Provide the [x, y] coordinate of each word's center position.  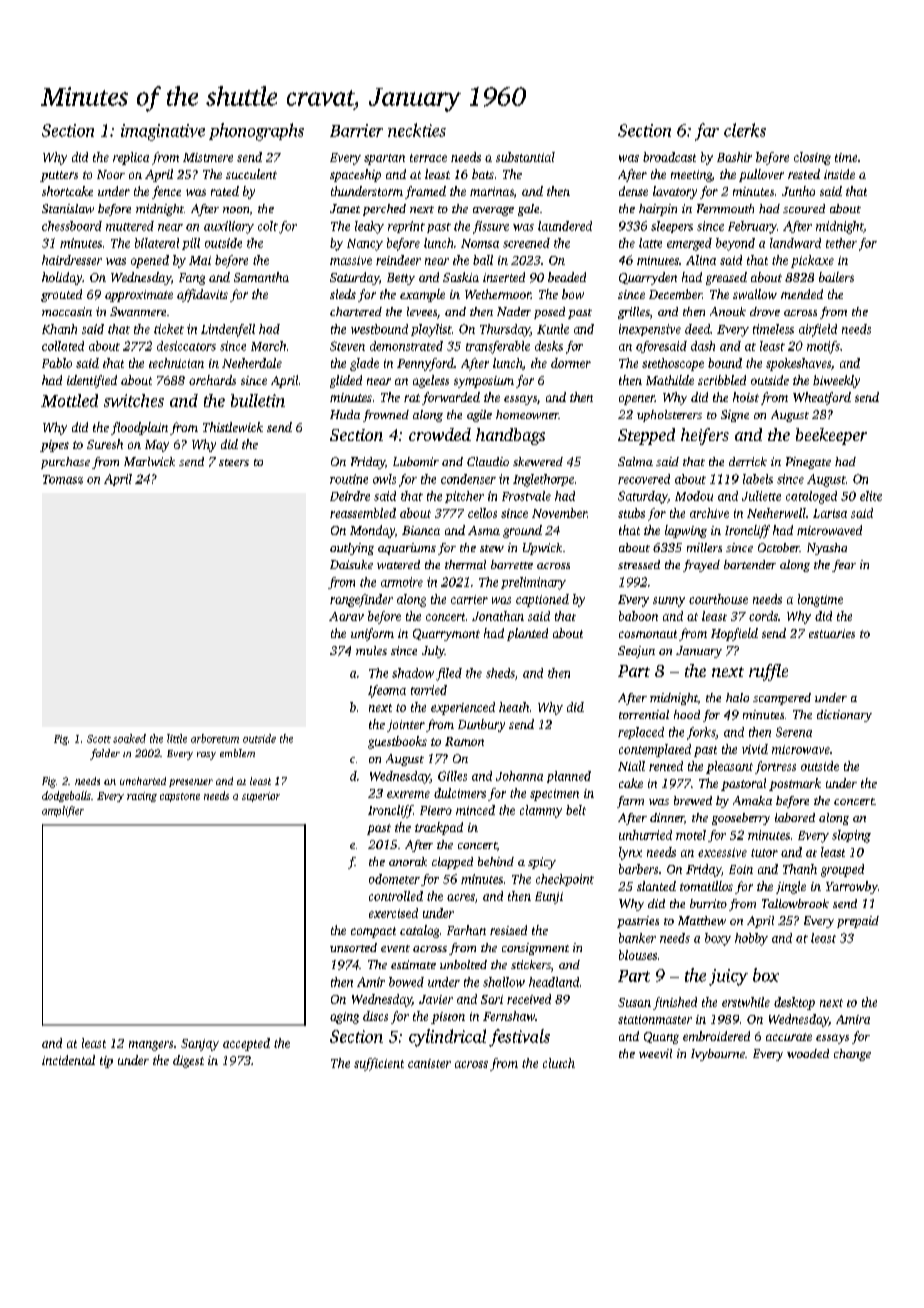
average [493, 211]
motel [691, 835]
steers [234, 462]
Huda [345, 414]
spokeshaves [798, 364]
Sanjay [200, 1045]
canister [429, 1063]
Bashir [734, 157]
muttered [130, 226]
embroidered [716, 1036]
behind [496, 861]
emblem [237, 753]
